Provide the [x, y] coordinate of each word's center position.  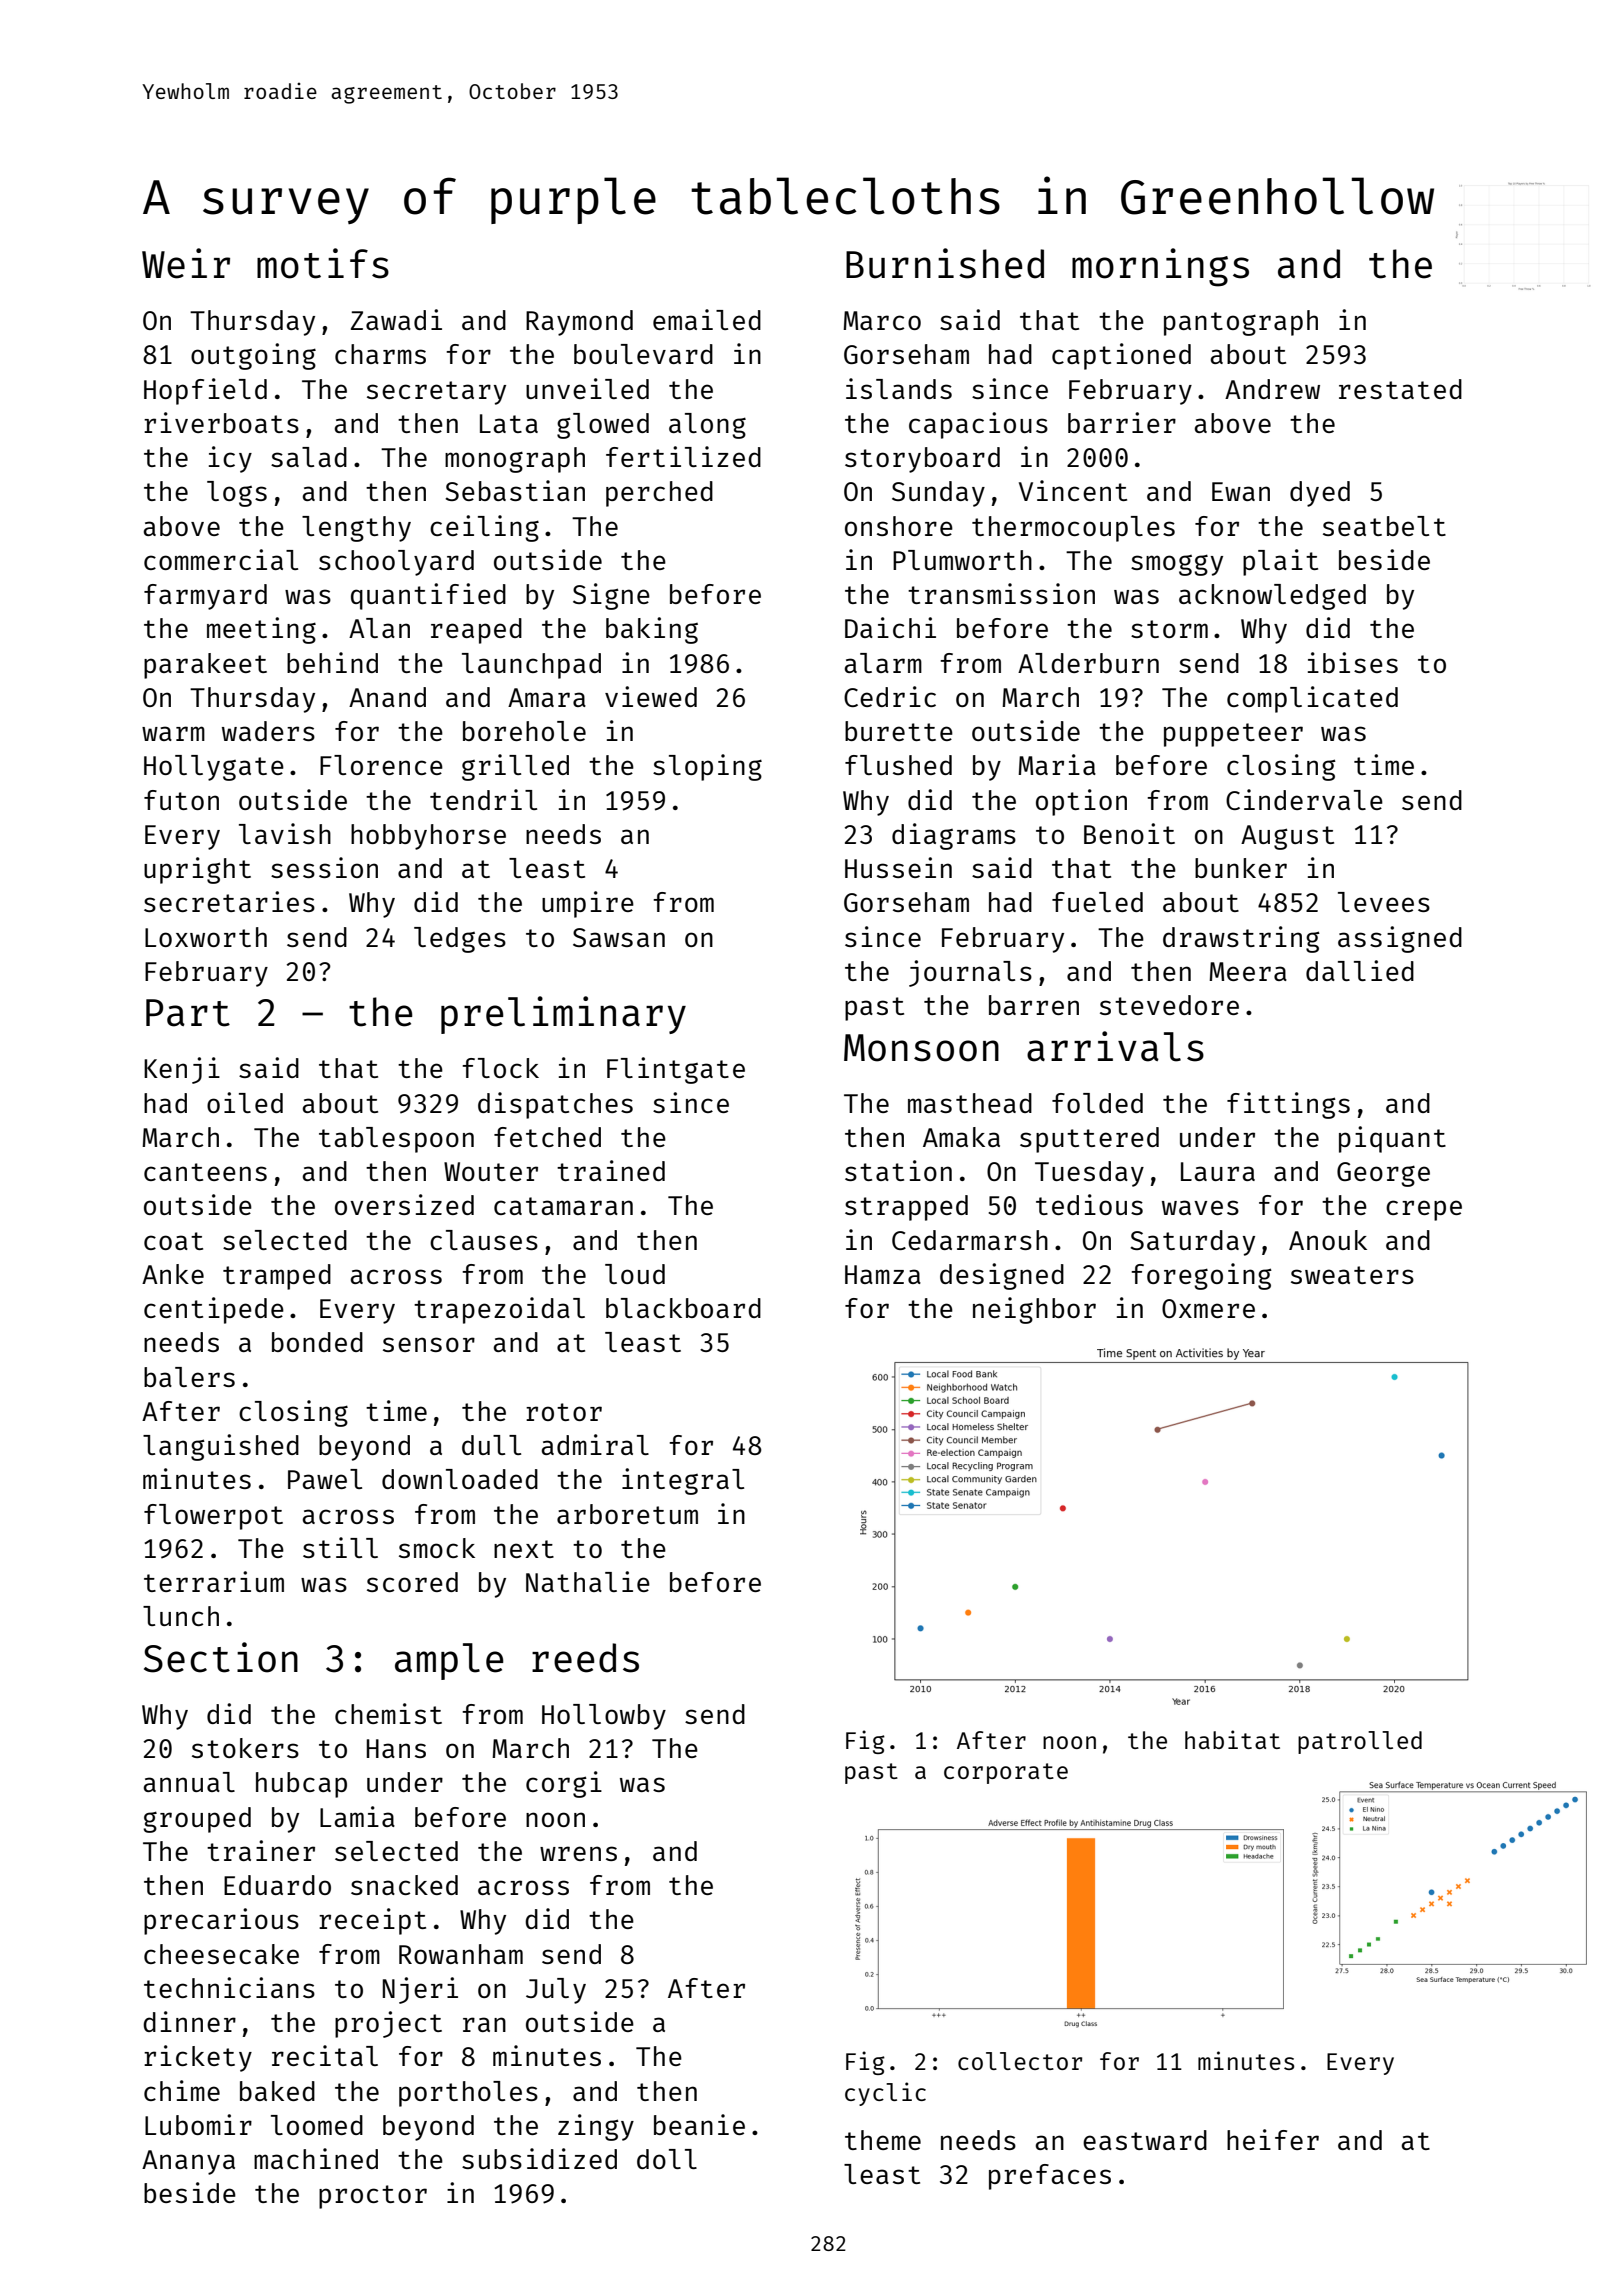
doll [667, 2159]
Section [221, 1657]
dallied [1360, 970]
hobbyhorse [428, 837]
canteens [205, 1172]
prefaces [1050, 2177]
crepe [1424, 1210]
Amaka [961, 1137]
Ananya [188, 2162]
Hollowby [604, 1717]
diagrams [954, 836]
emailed [707, 319]
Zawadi [396, 319]
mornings [1160, 267]
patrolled [1360, 1742]
